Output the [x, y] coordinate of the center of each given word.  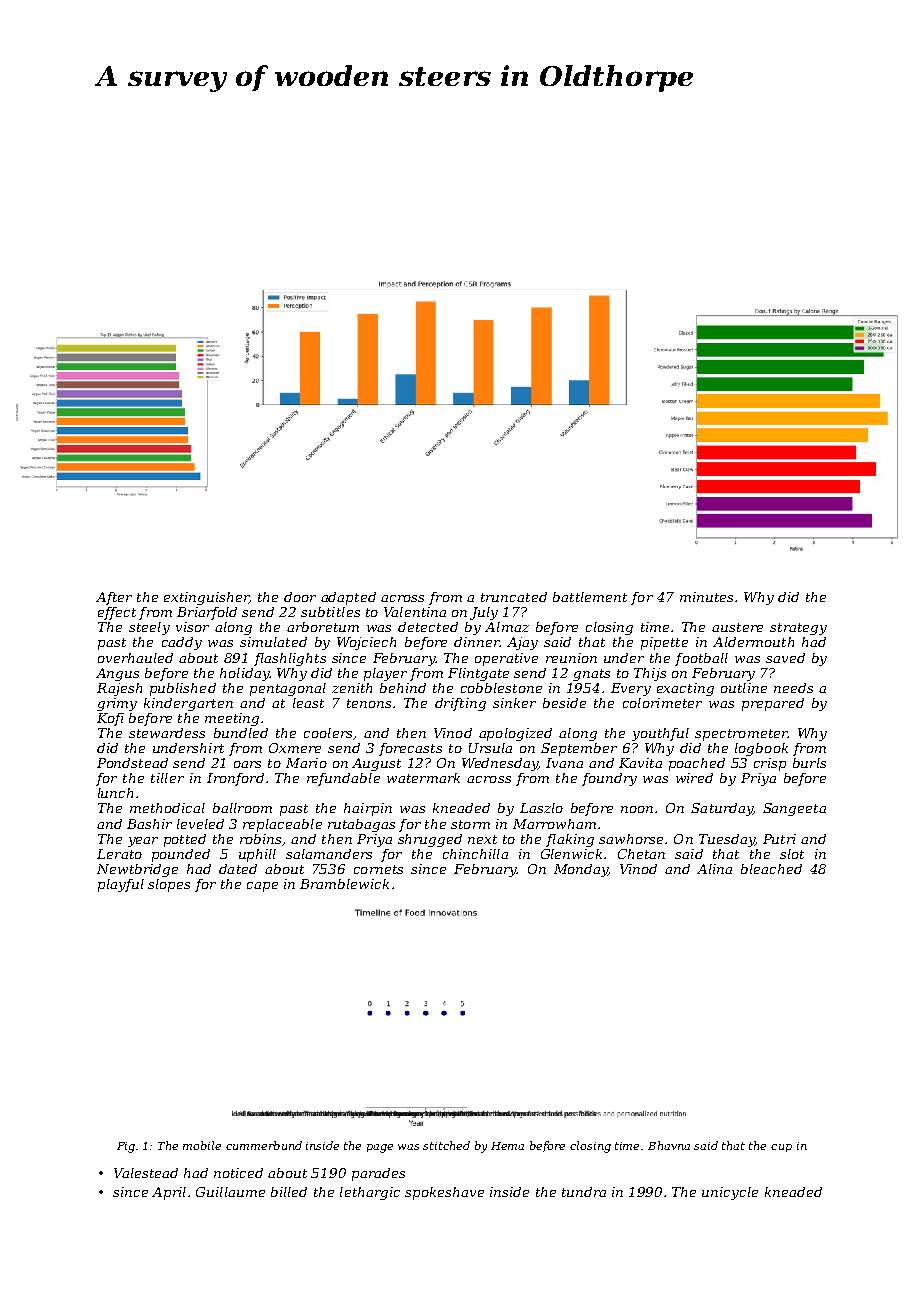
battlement [590, 597]
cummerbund [264, 1145]
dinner [477, 642]
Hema [507, 1146]
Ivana [564, 763]
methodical [167, 808]
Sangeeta [794, 809]
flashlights [290, 659]
